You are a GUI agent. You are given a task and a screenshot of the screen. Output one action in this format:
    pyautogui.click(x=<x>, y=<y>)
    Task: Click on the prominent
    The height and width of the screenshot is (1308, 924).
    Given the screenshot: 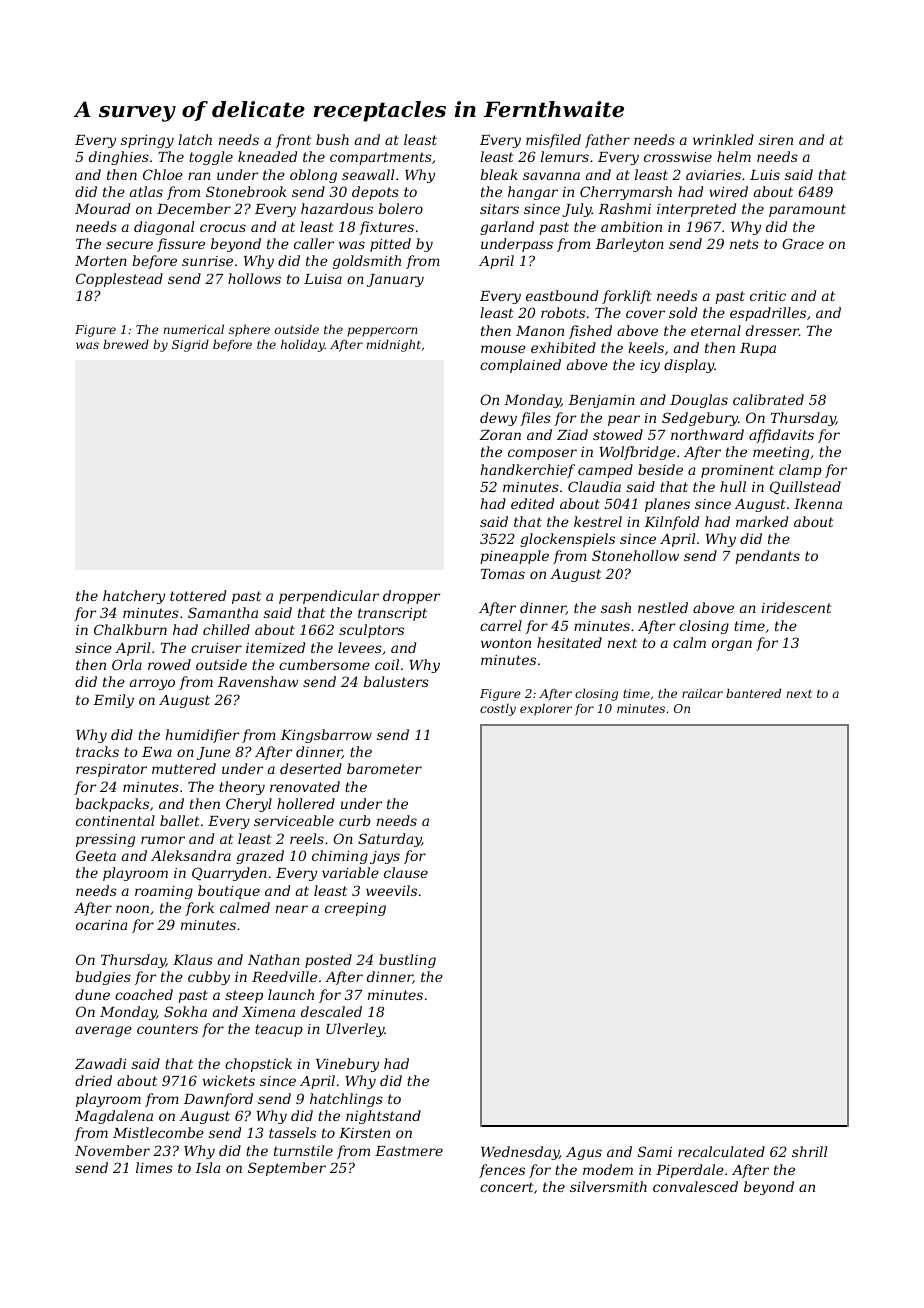 What is the action you would take?
    pyautogui.click(x=737, y=471)
